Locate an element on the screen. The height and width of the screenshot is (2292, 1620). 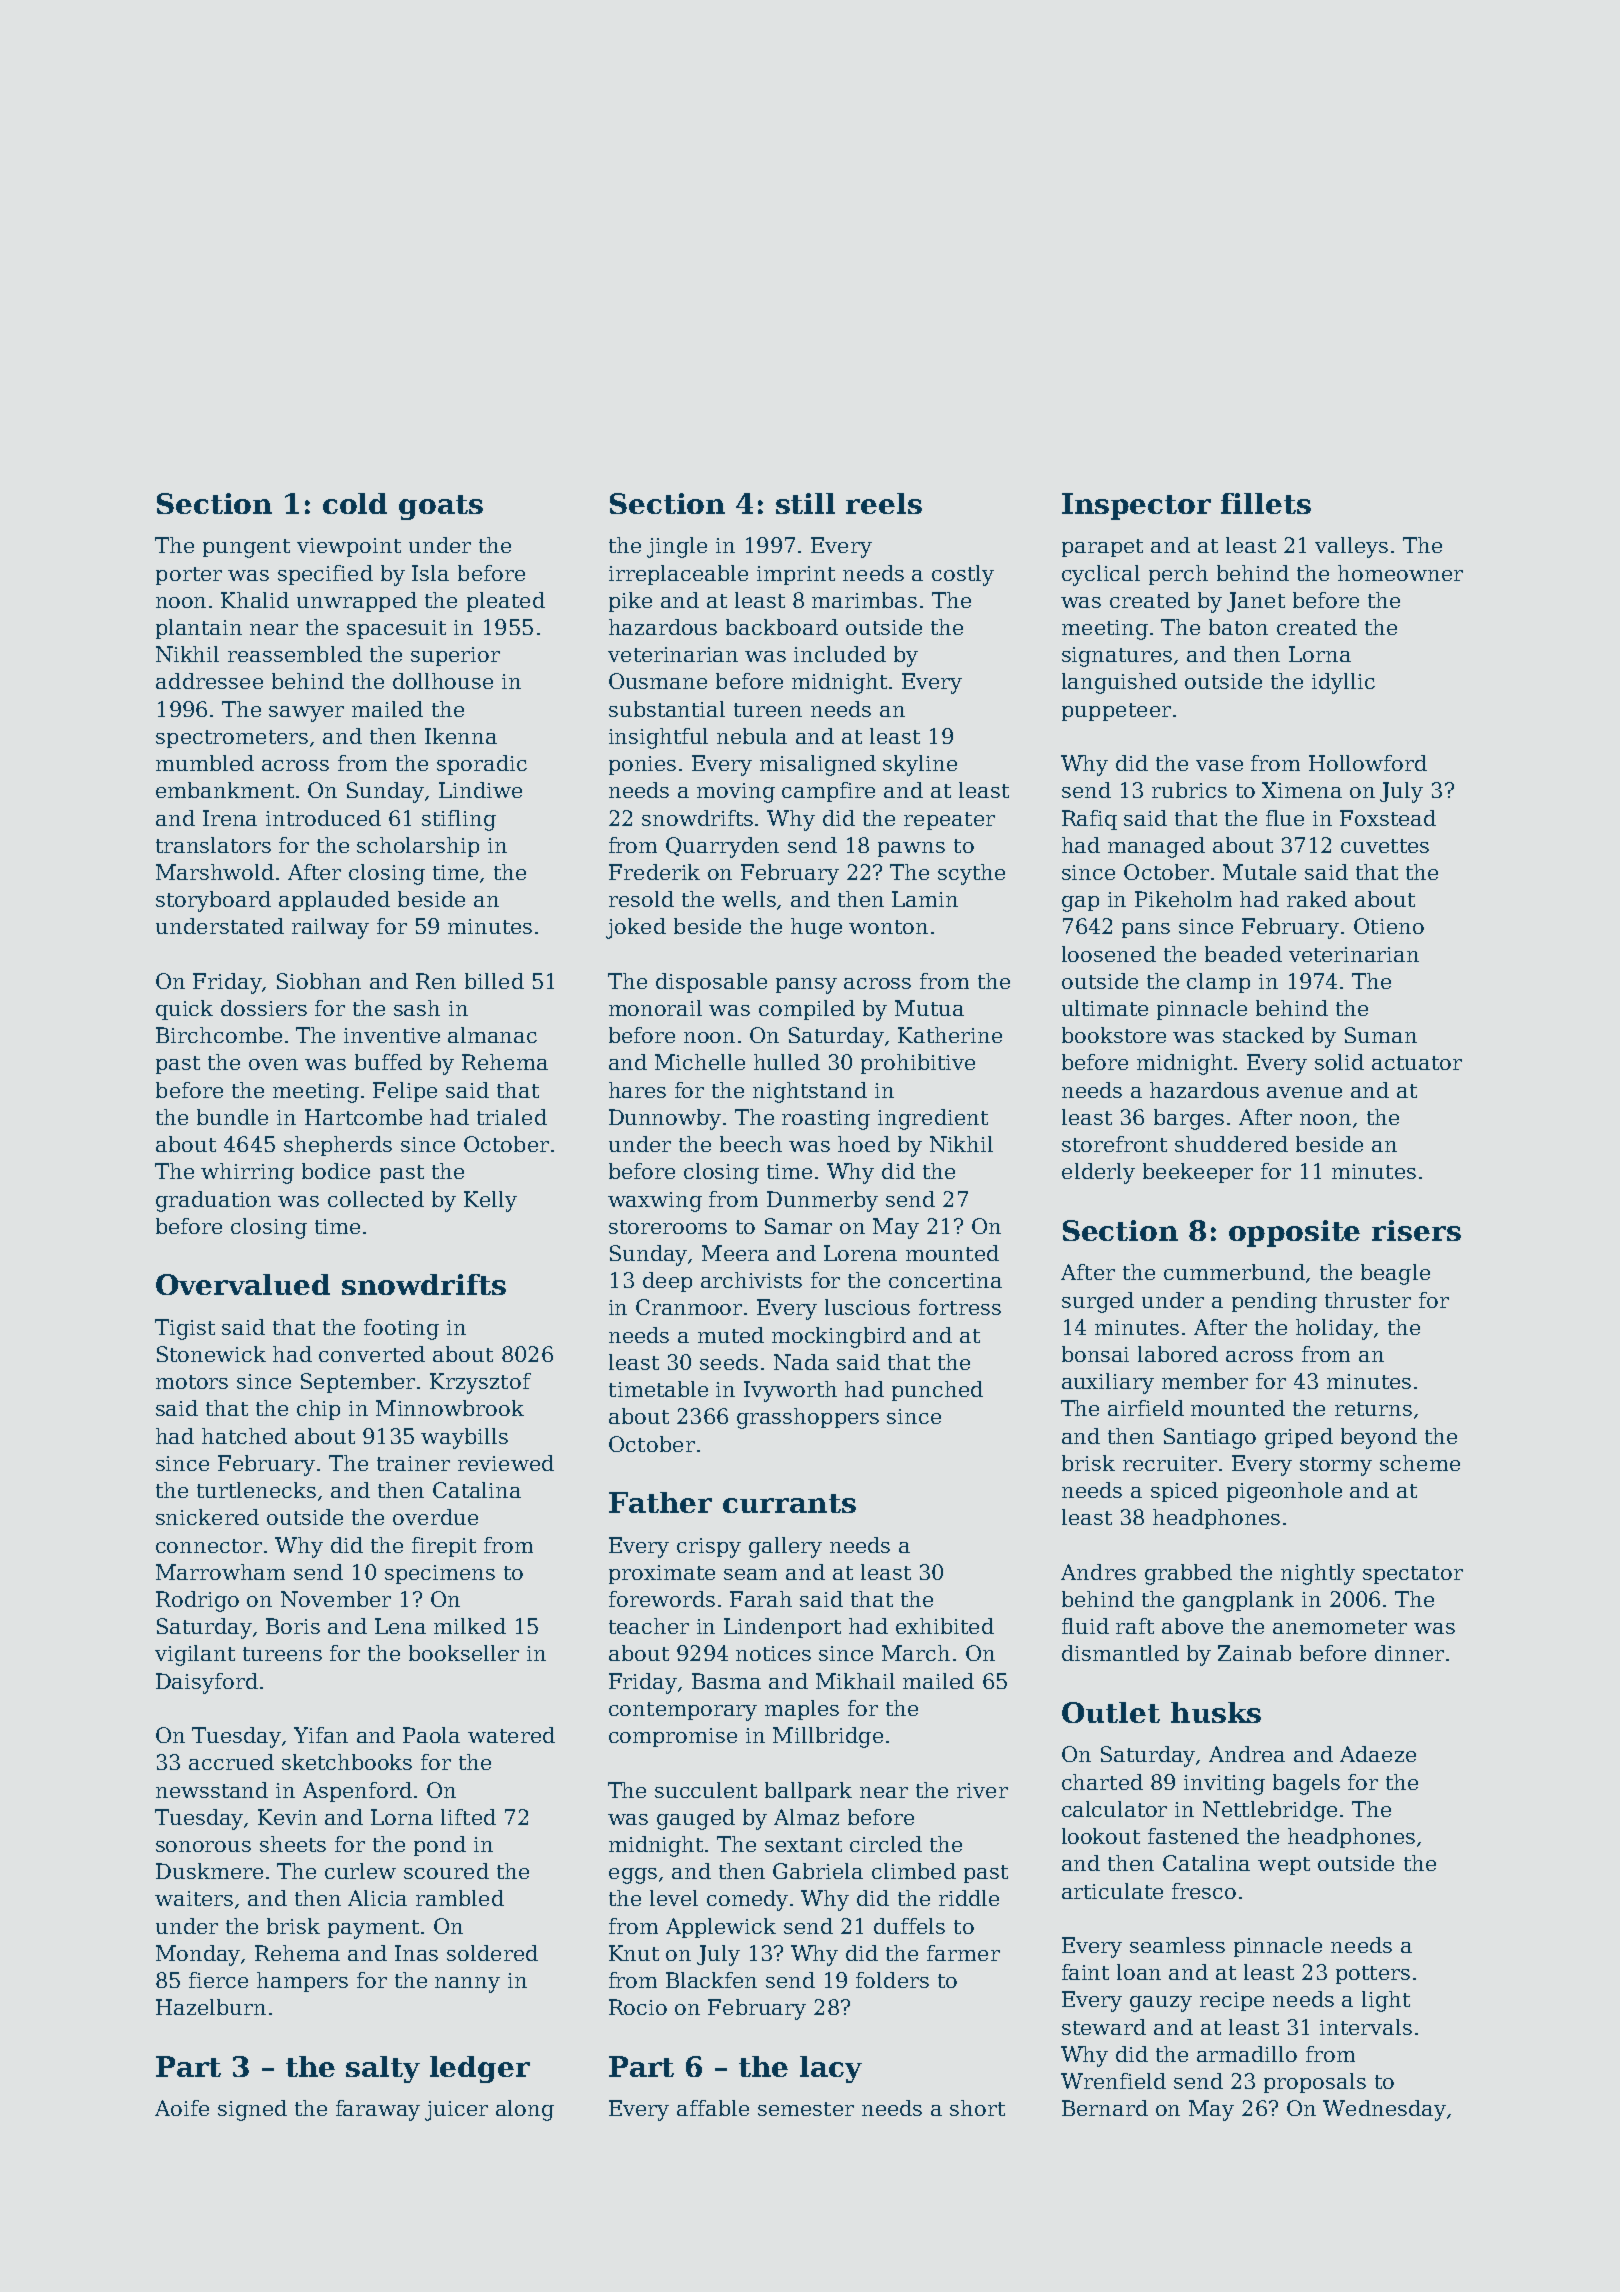
September is located at coordinates (358, 1383).
